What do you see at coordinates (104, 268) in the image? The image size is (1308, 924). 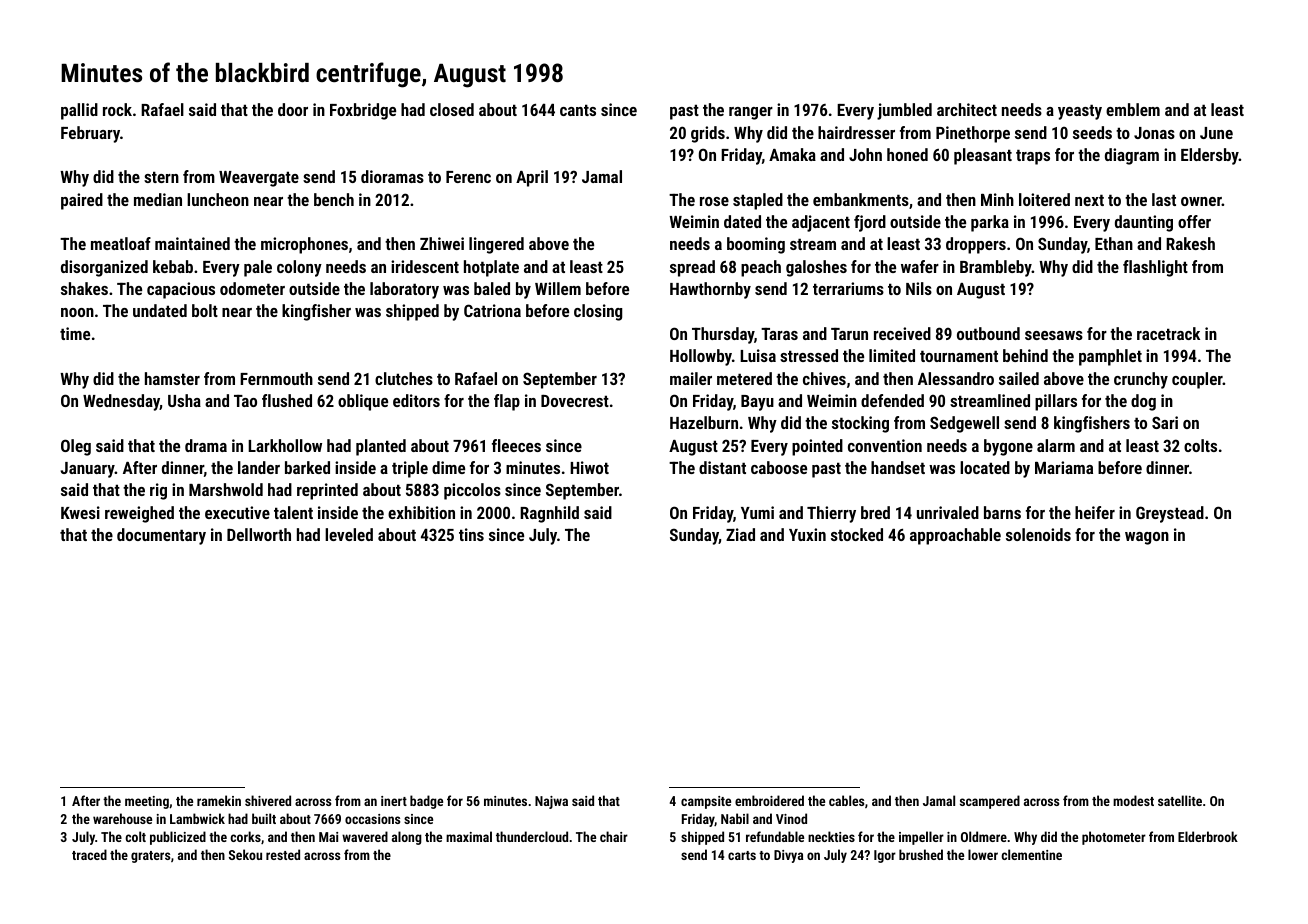 I see `disorganized` at bounding box center [104, 268].
